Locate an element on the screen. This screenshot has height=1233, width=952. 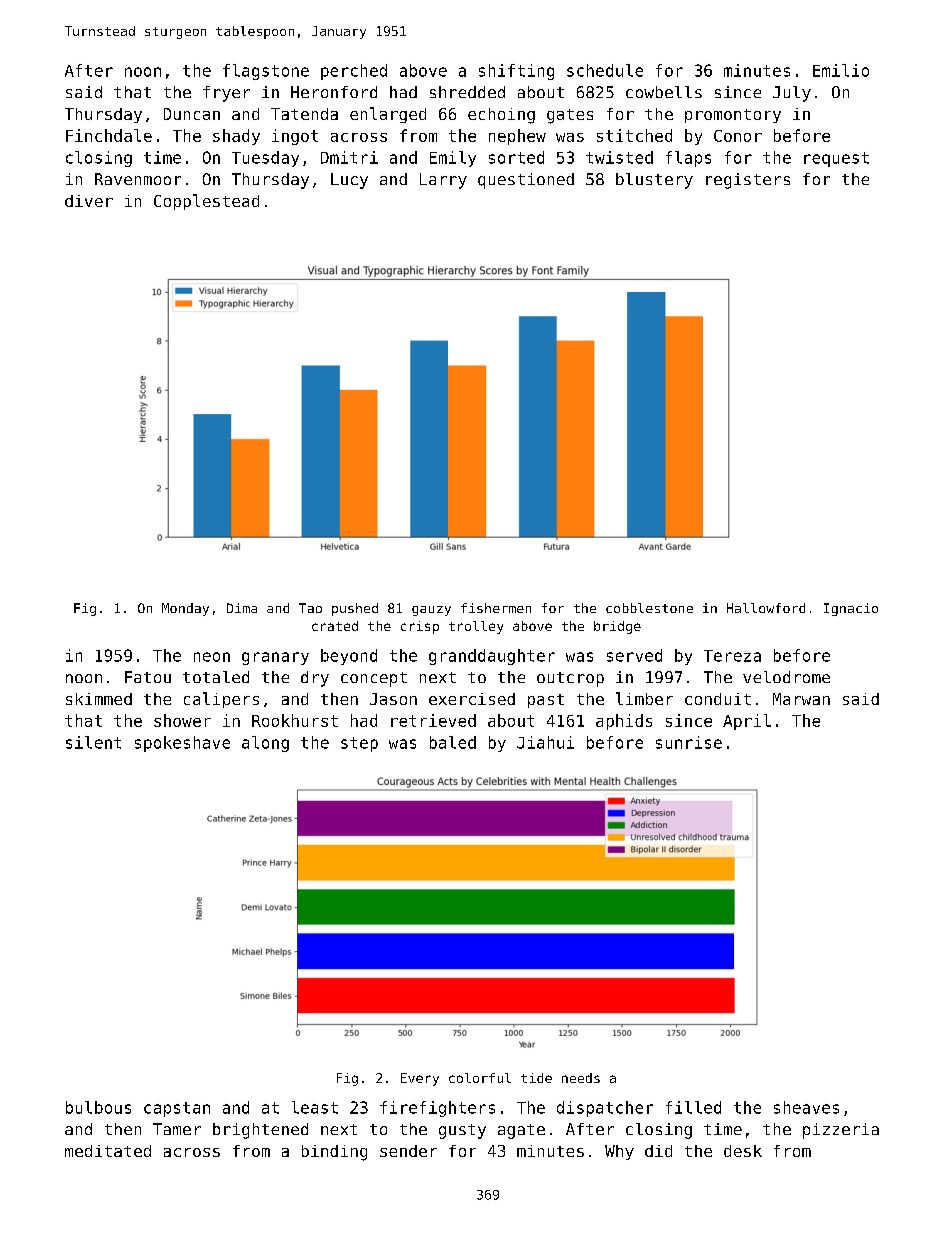
Fatou is located at coordinates (148, 677).
